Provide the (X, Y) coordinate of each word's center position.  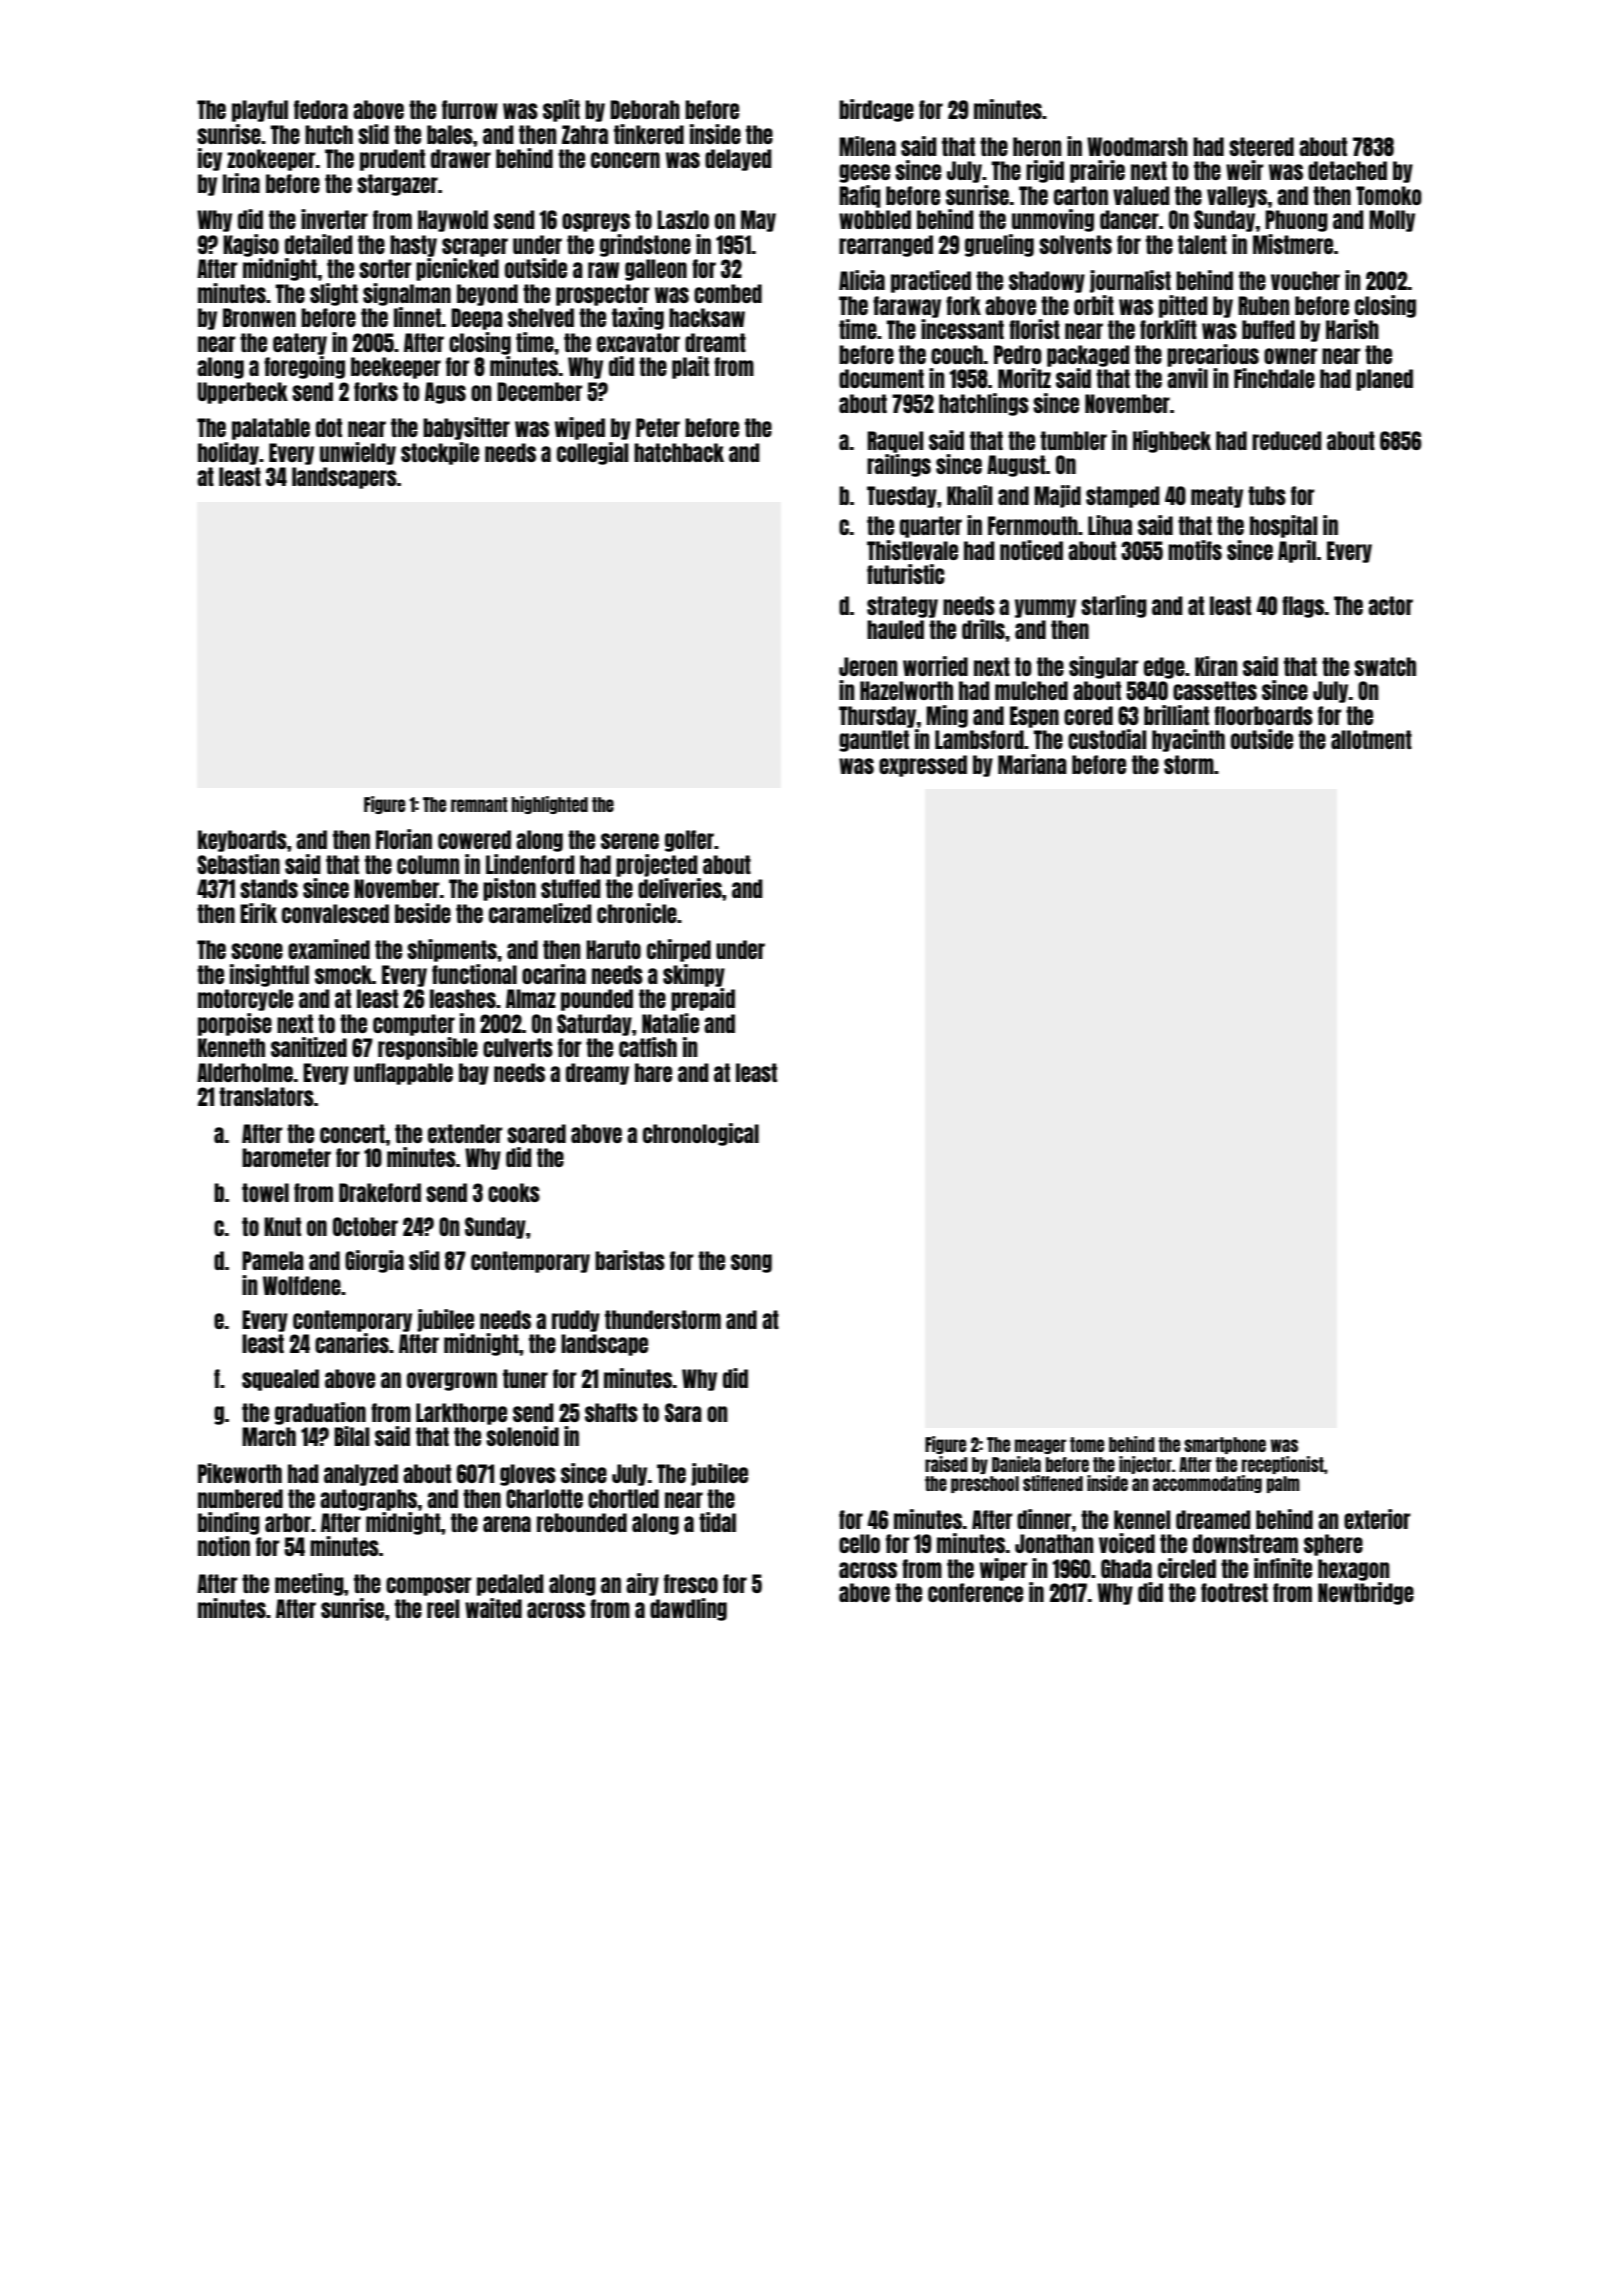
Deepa (477, 319)
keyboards (242, 841)
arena (507, 1524)
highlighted (550, 805)
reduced (1287, 440)
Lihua (1110, 525)
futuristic (905, 574)
